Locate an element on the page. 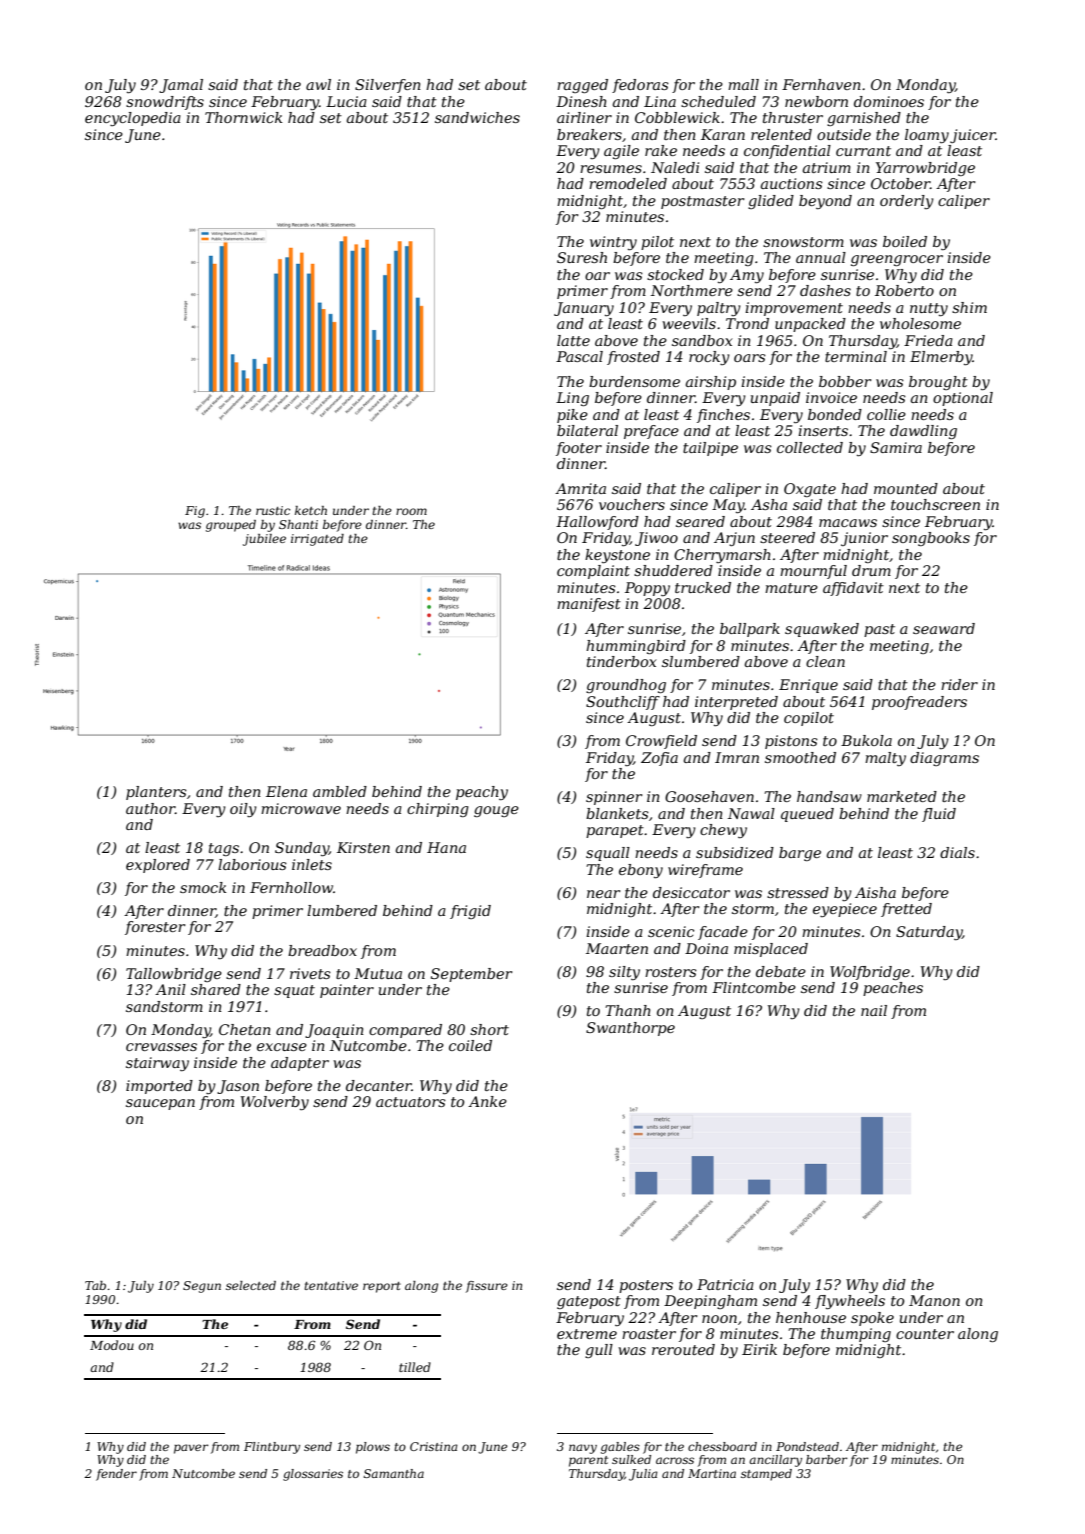 This page has height=1534, width=1085. Karan is located at coordinates (723, 134).
